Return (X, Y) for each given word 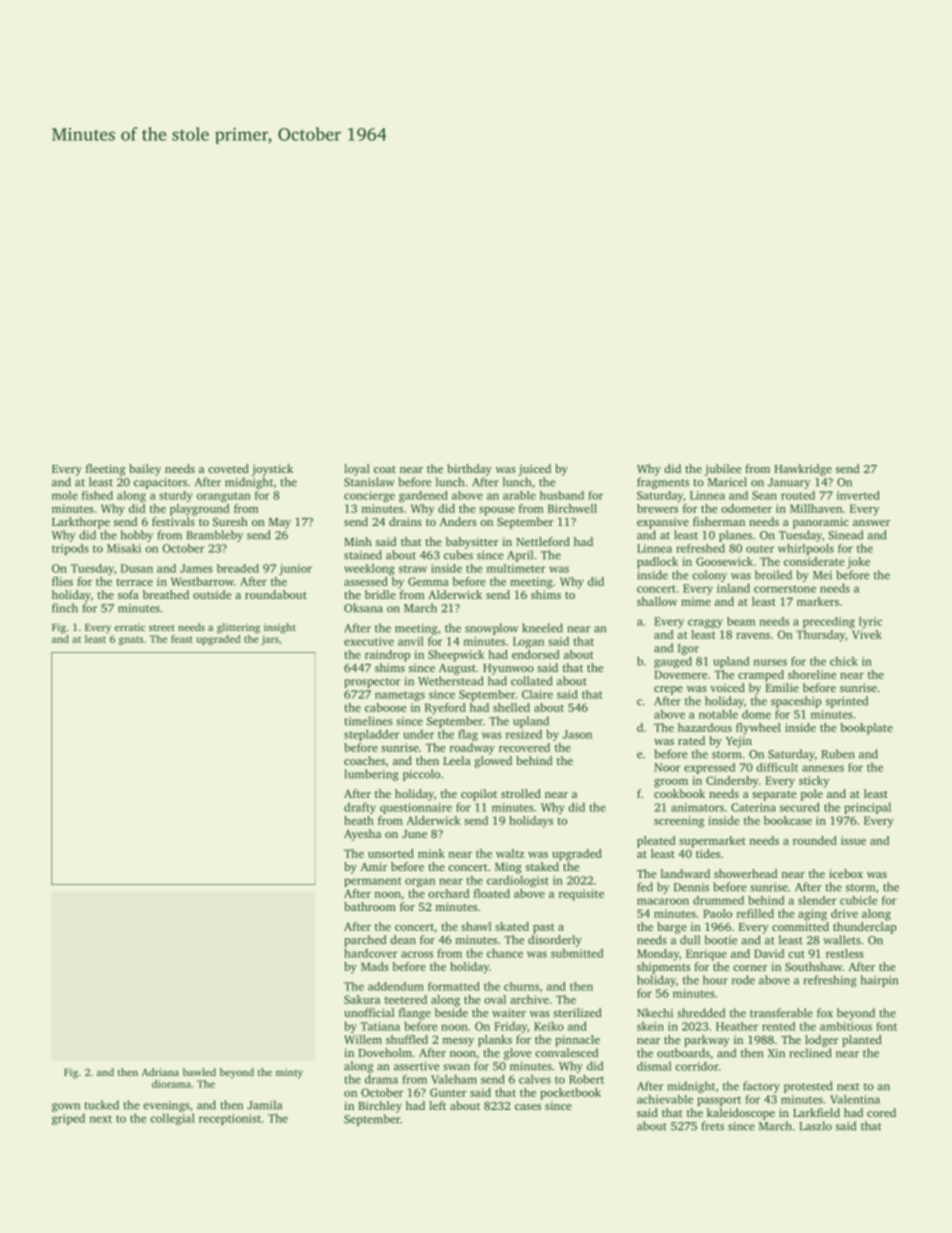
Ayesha (362, 835)
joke (858, 563)
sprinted (847, 702)
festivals (173, 521)
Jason (577, 734)
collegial (172, 1119)
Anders (458, 521)
